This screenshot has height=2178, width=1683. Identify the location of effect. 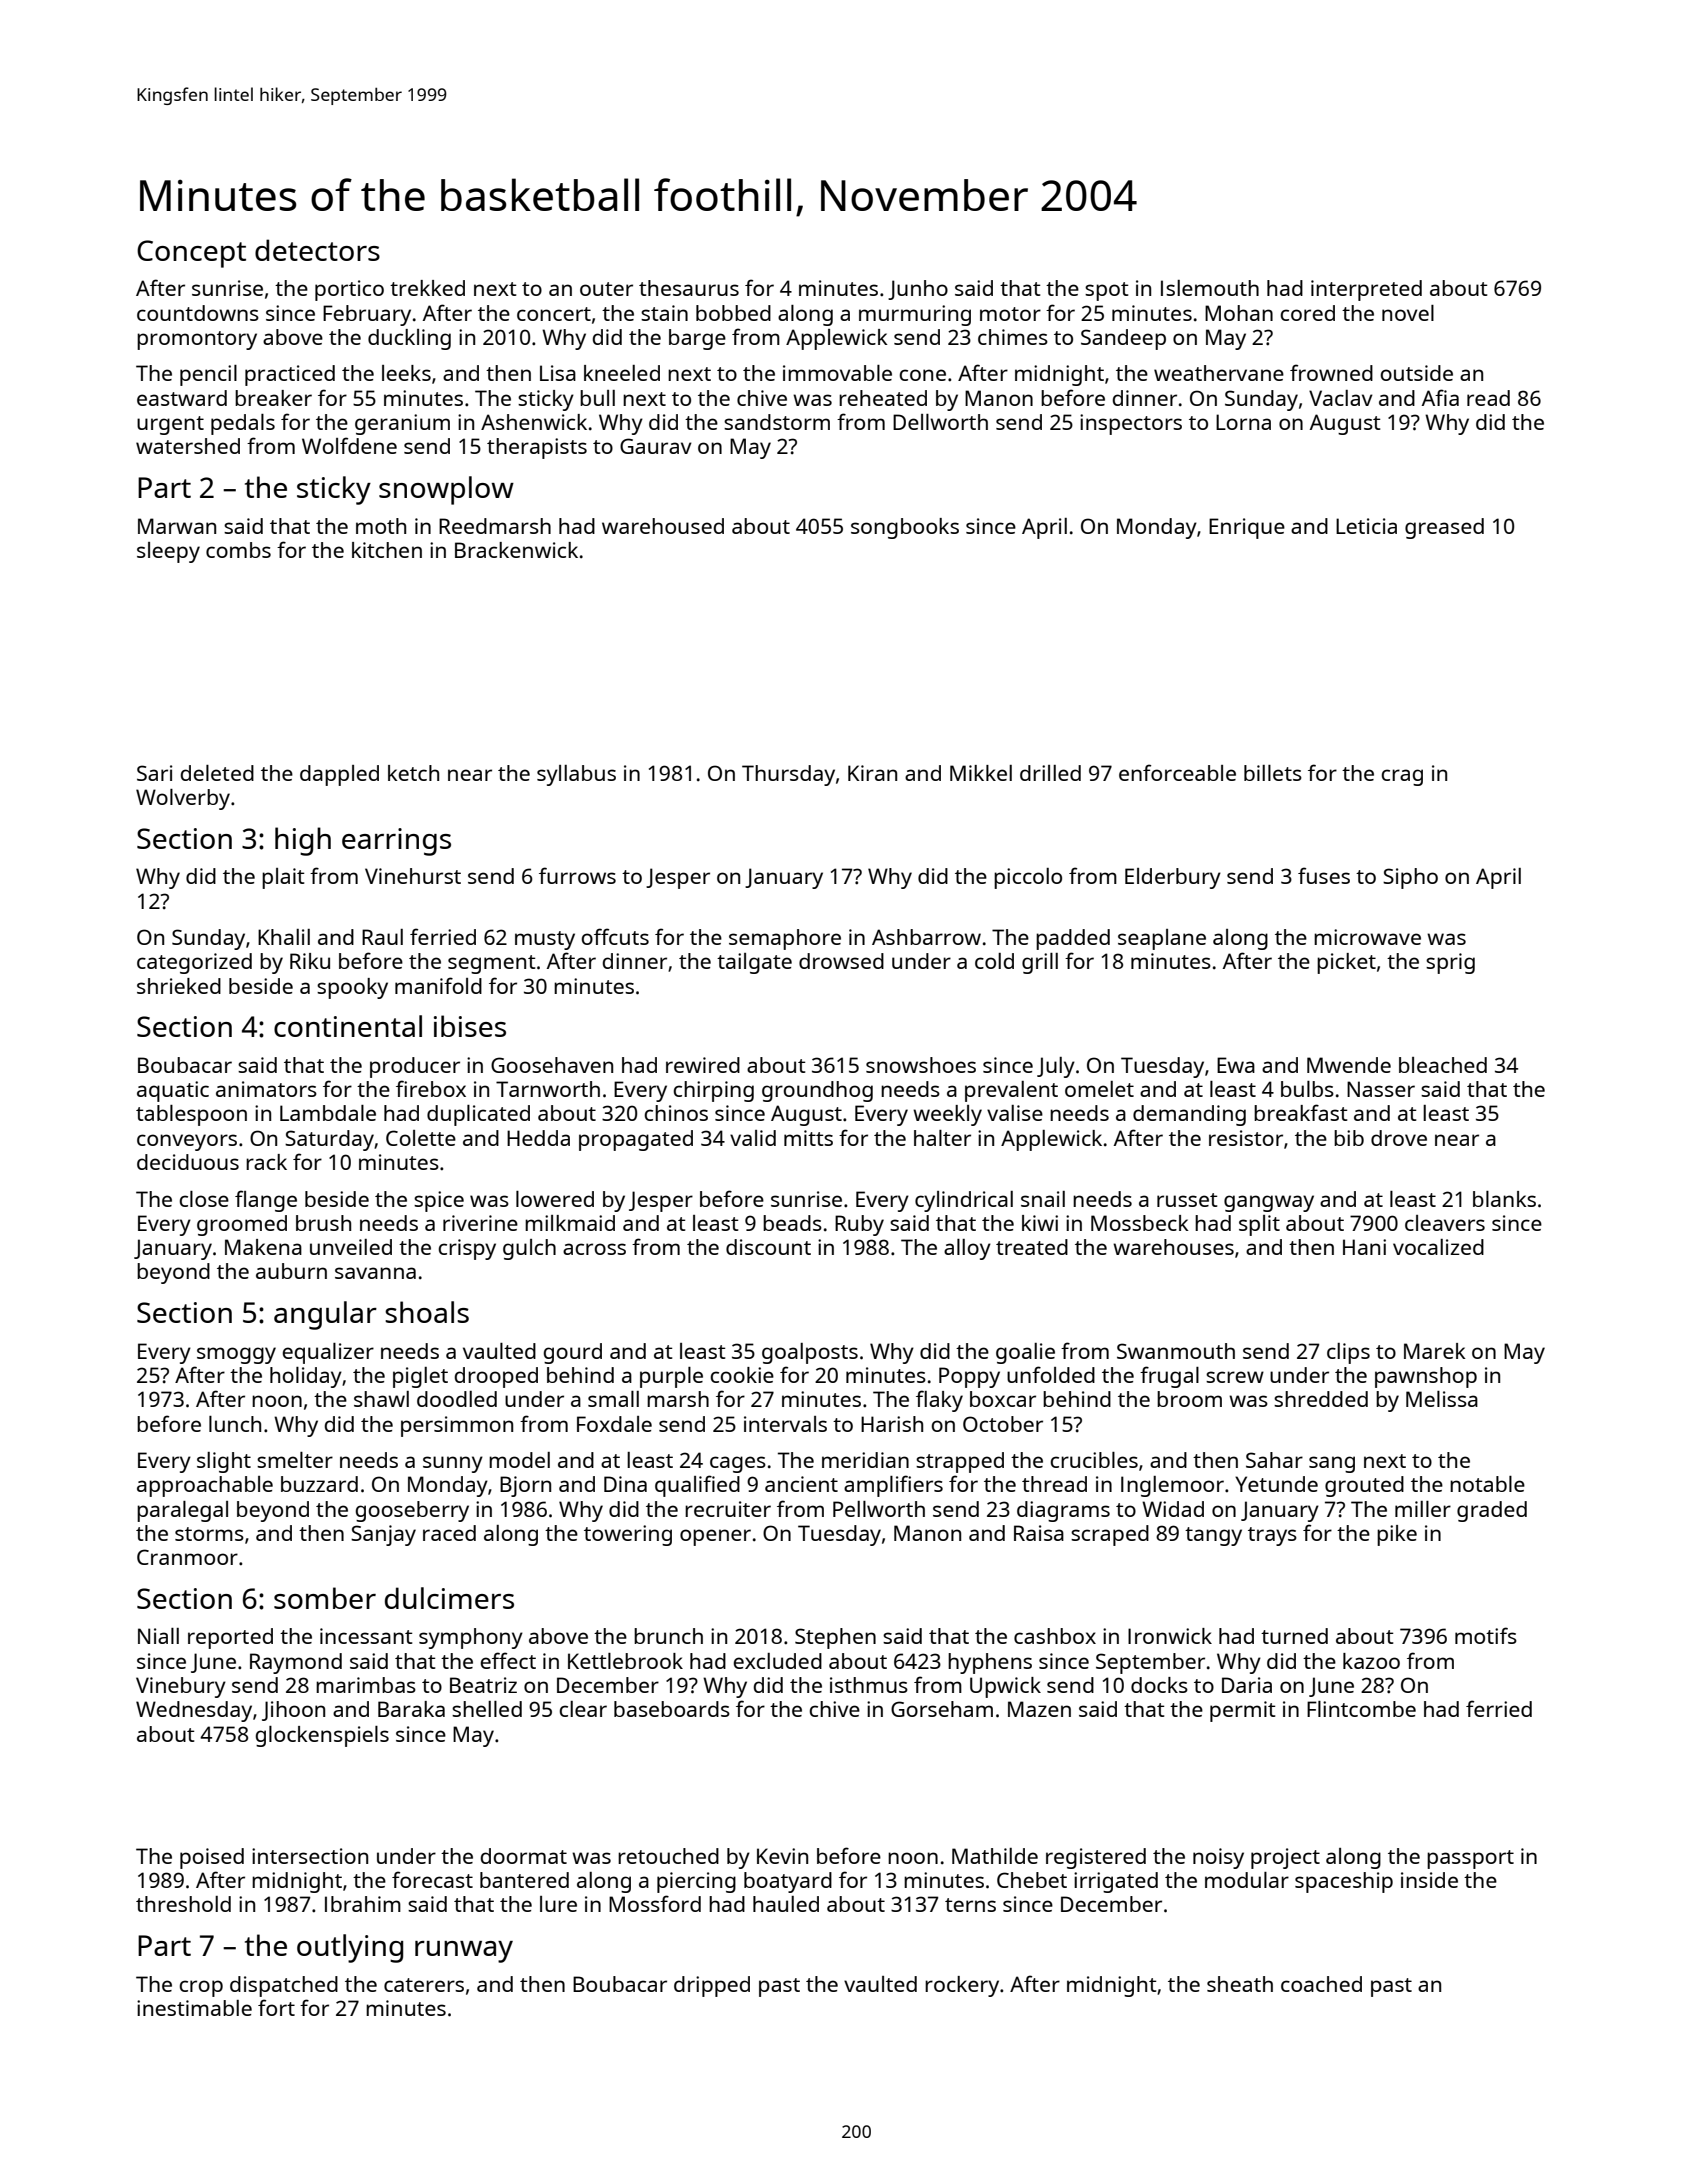
(508, 1660).
